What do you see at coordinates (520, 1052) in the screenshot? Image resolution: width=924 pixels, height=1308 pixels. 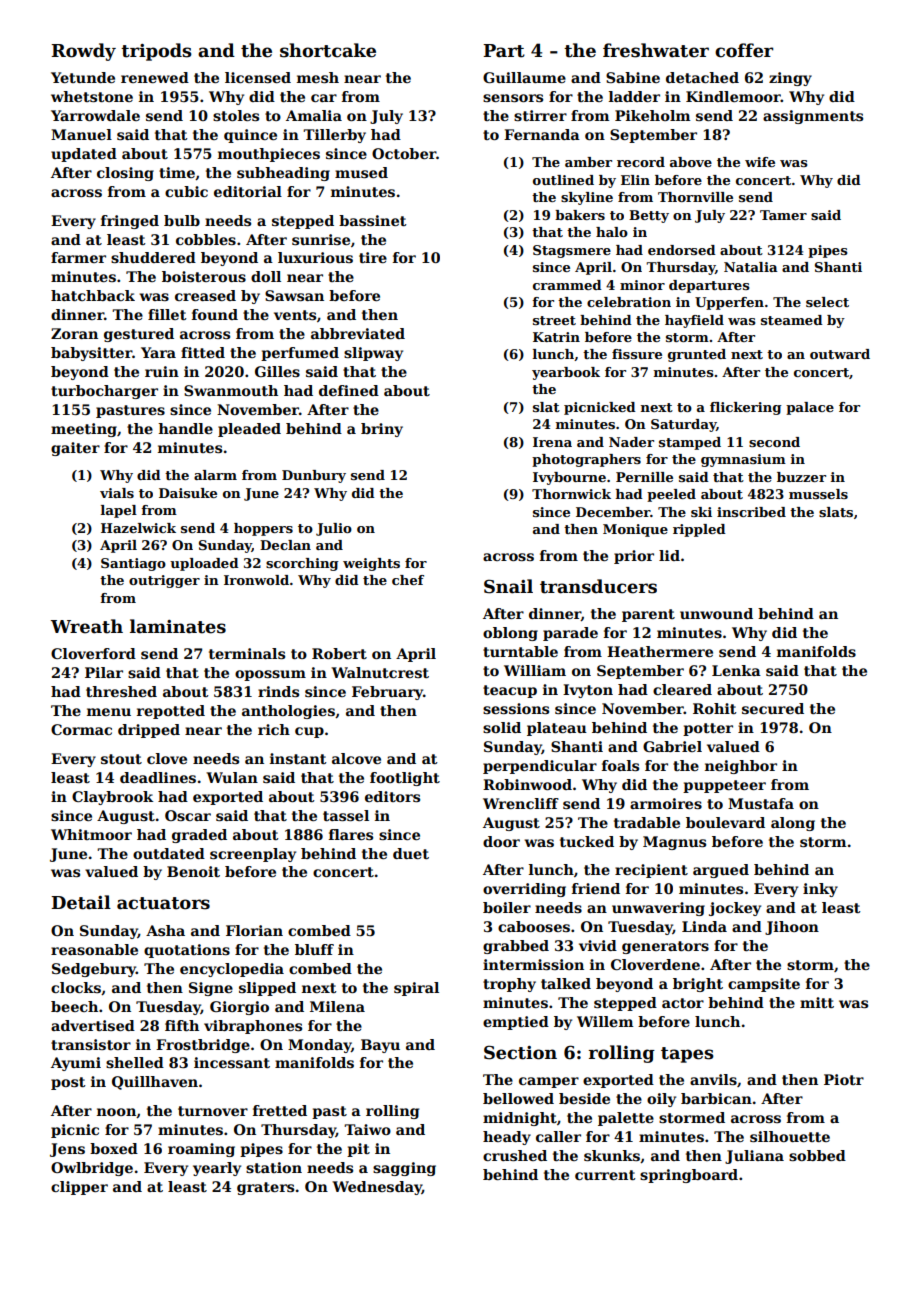 I see `Section` at bounding box center [520, 1052].
